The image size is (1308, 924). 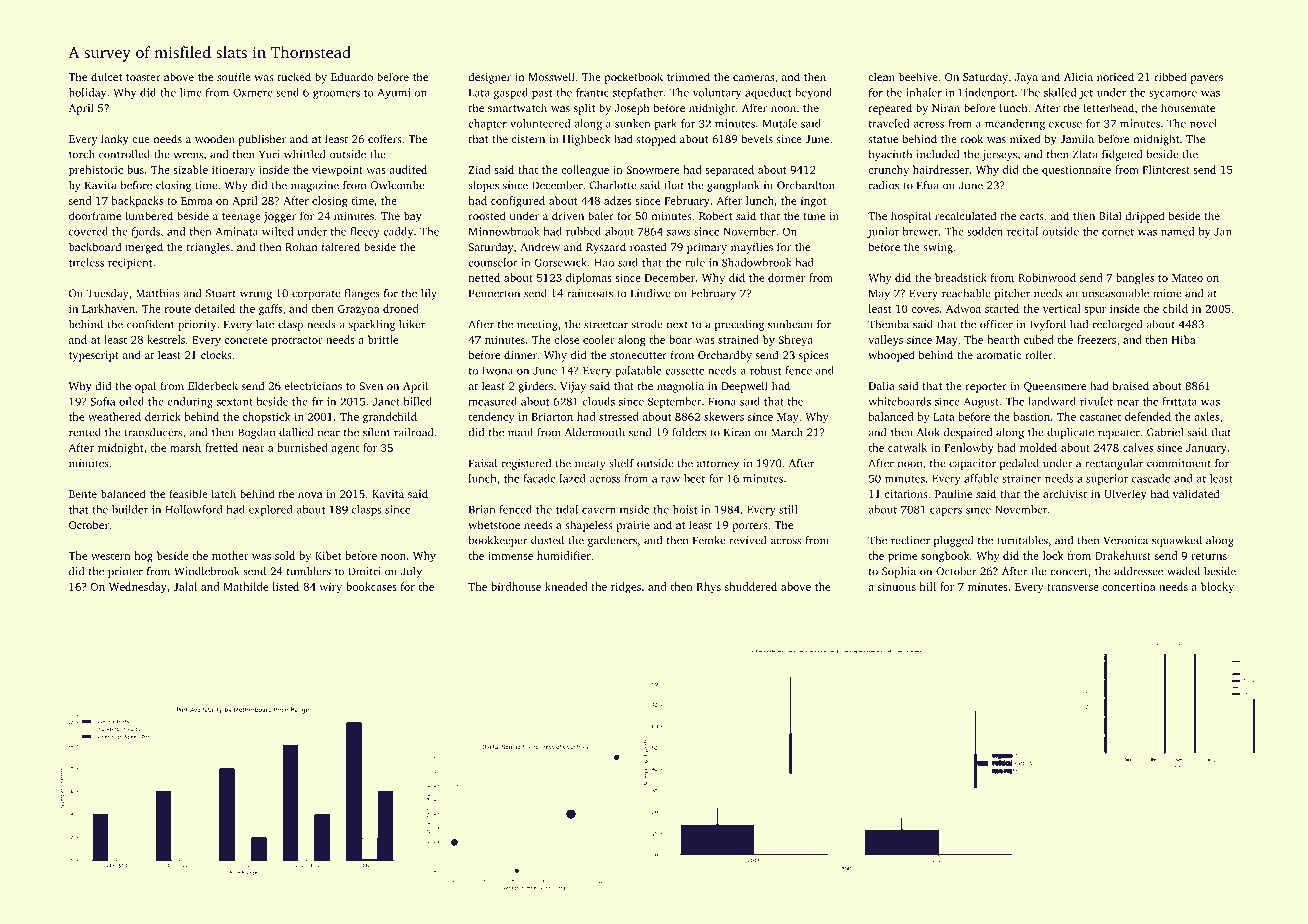 What do you see at coordinates (310, 495) in the page?
I see `nova` at bounding box center [310, 495].
